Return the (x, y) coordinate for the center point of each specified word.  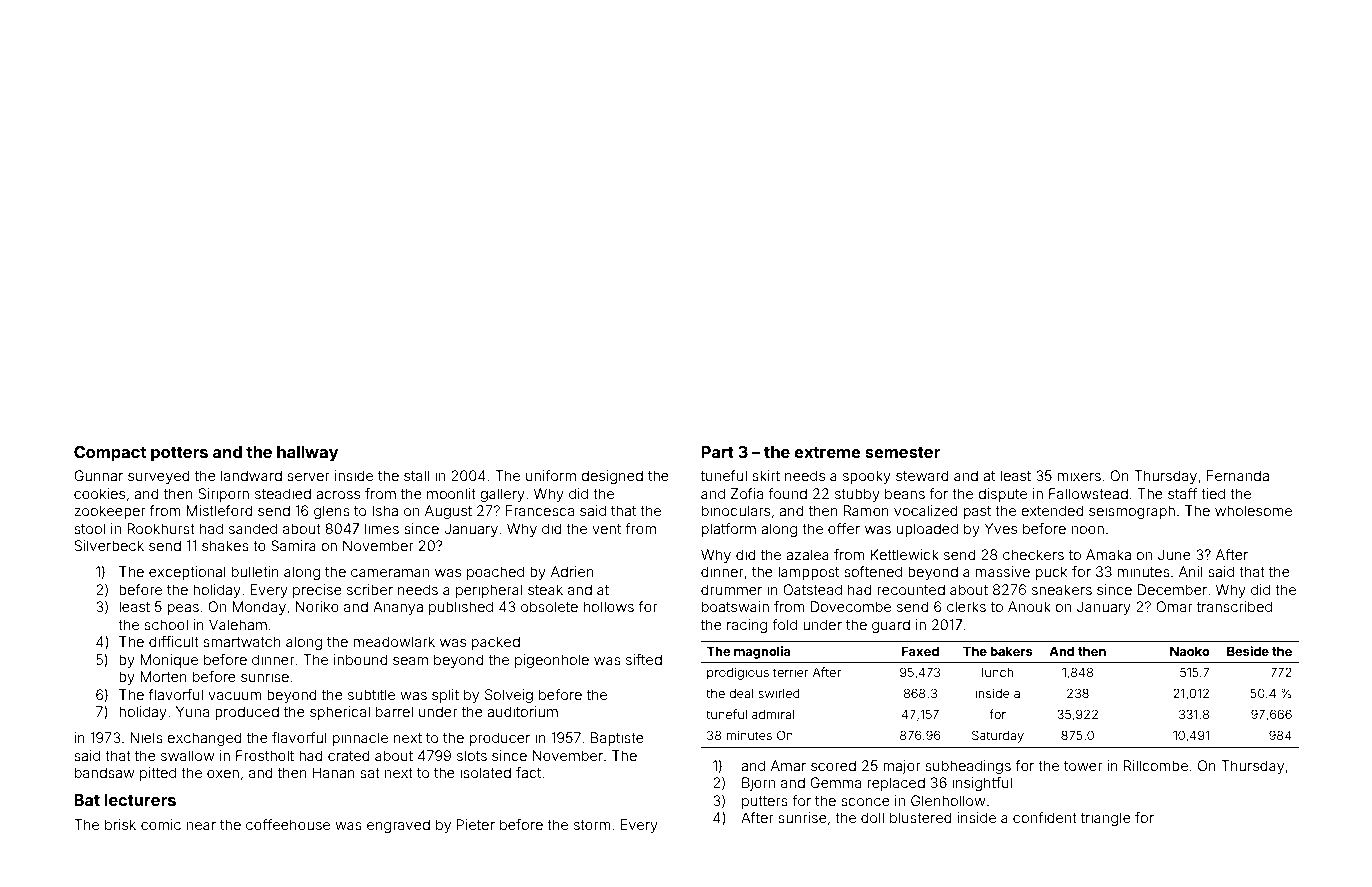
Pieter (476, 824)
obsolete (549, 606)
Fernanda (1238, 475)
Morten (163, 676)
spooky (867, 477)
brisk (120, 824)
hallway (307, 454)
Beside (1248, 651)
